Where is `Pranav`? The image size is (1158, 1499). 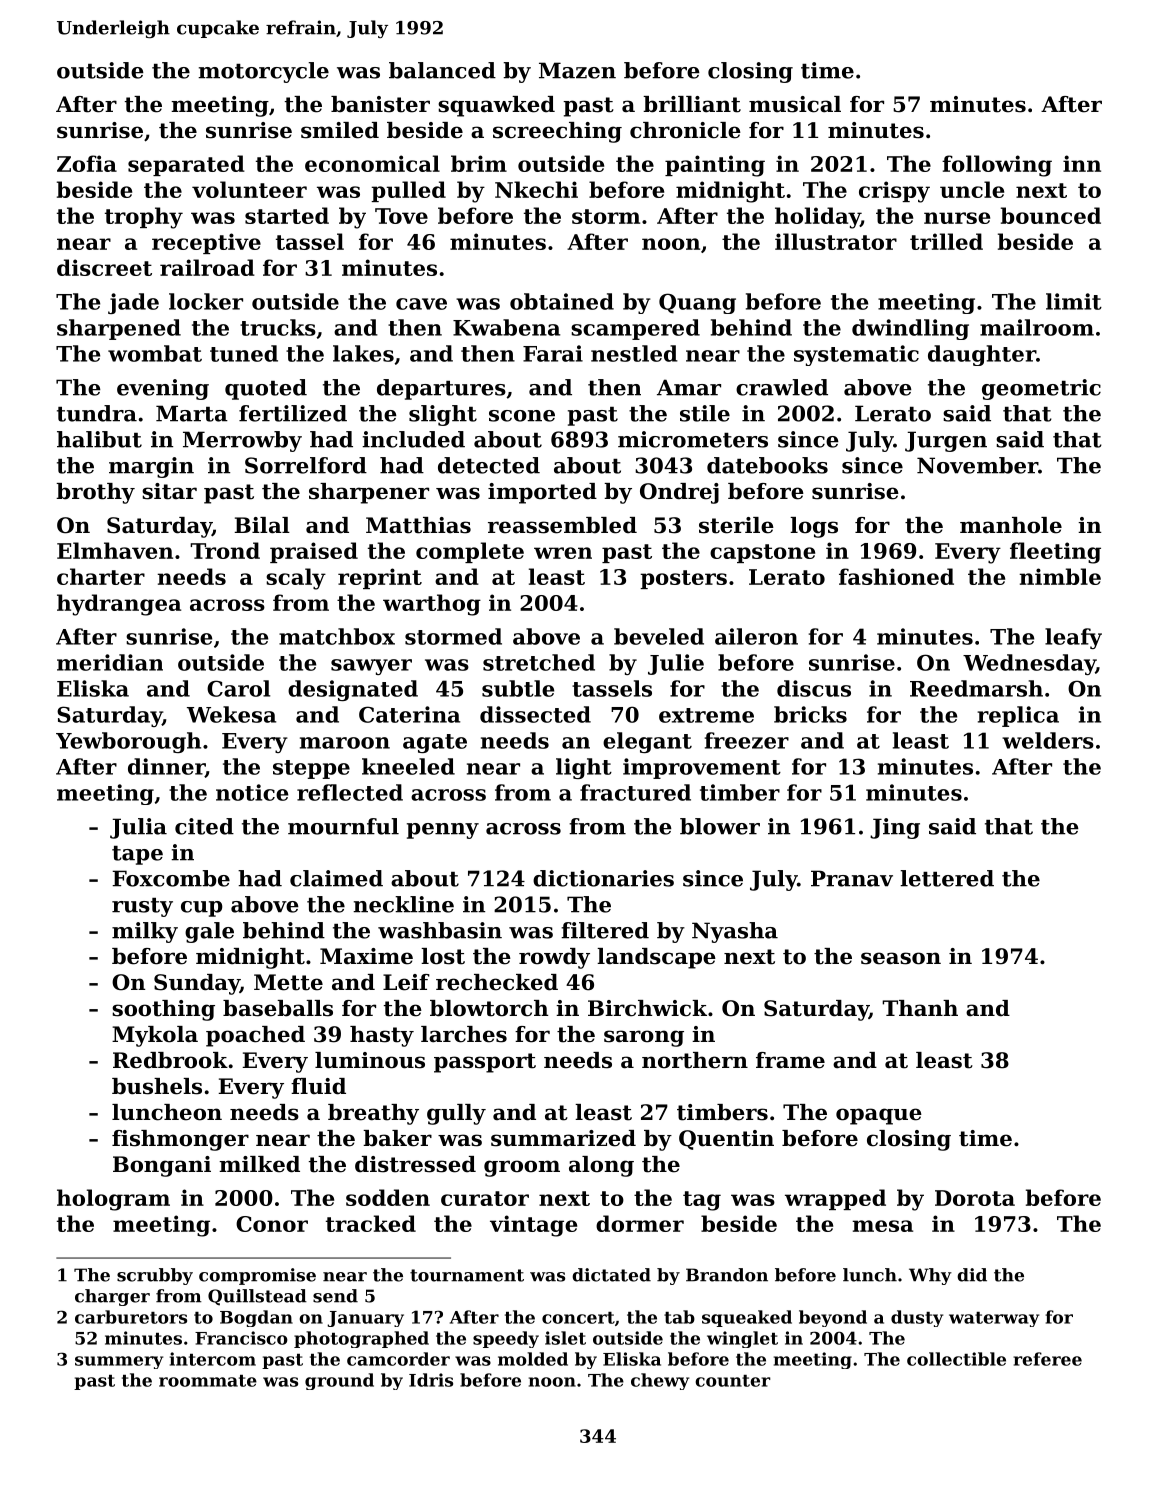 Pranav is located at coordinates (852, 878).
